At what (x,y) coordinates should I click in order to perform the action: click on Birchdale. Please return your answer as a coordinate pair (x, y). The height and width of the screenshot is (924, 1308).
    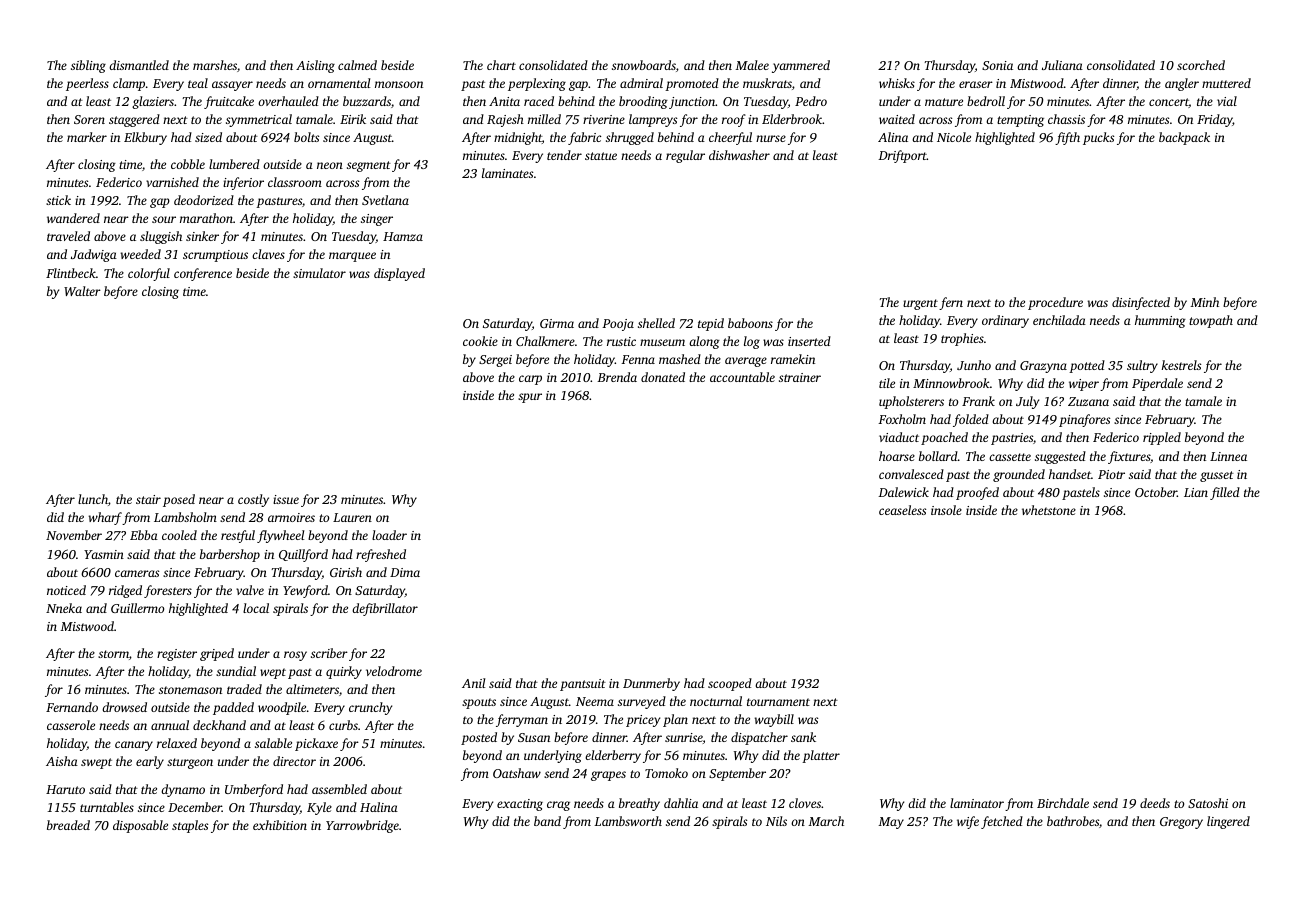
    Looking at the image, I should click on (1063, 803).
